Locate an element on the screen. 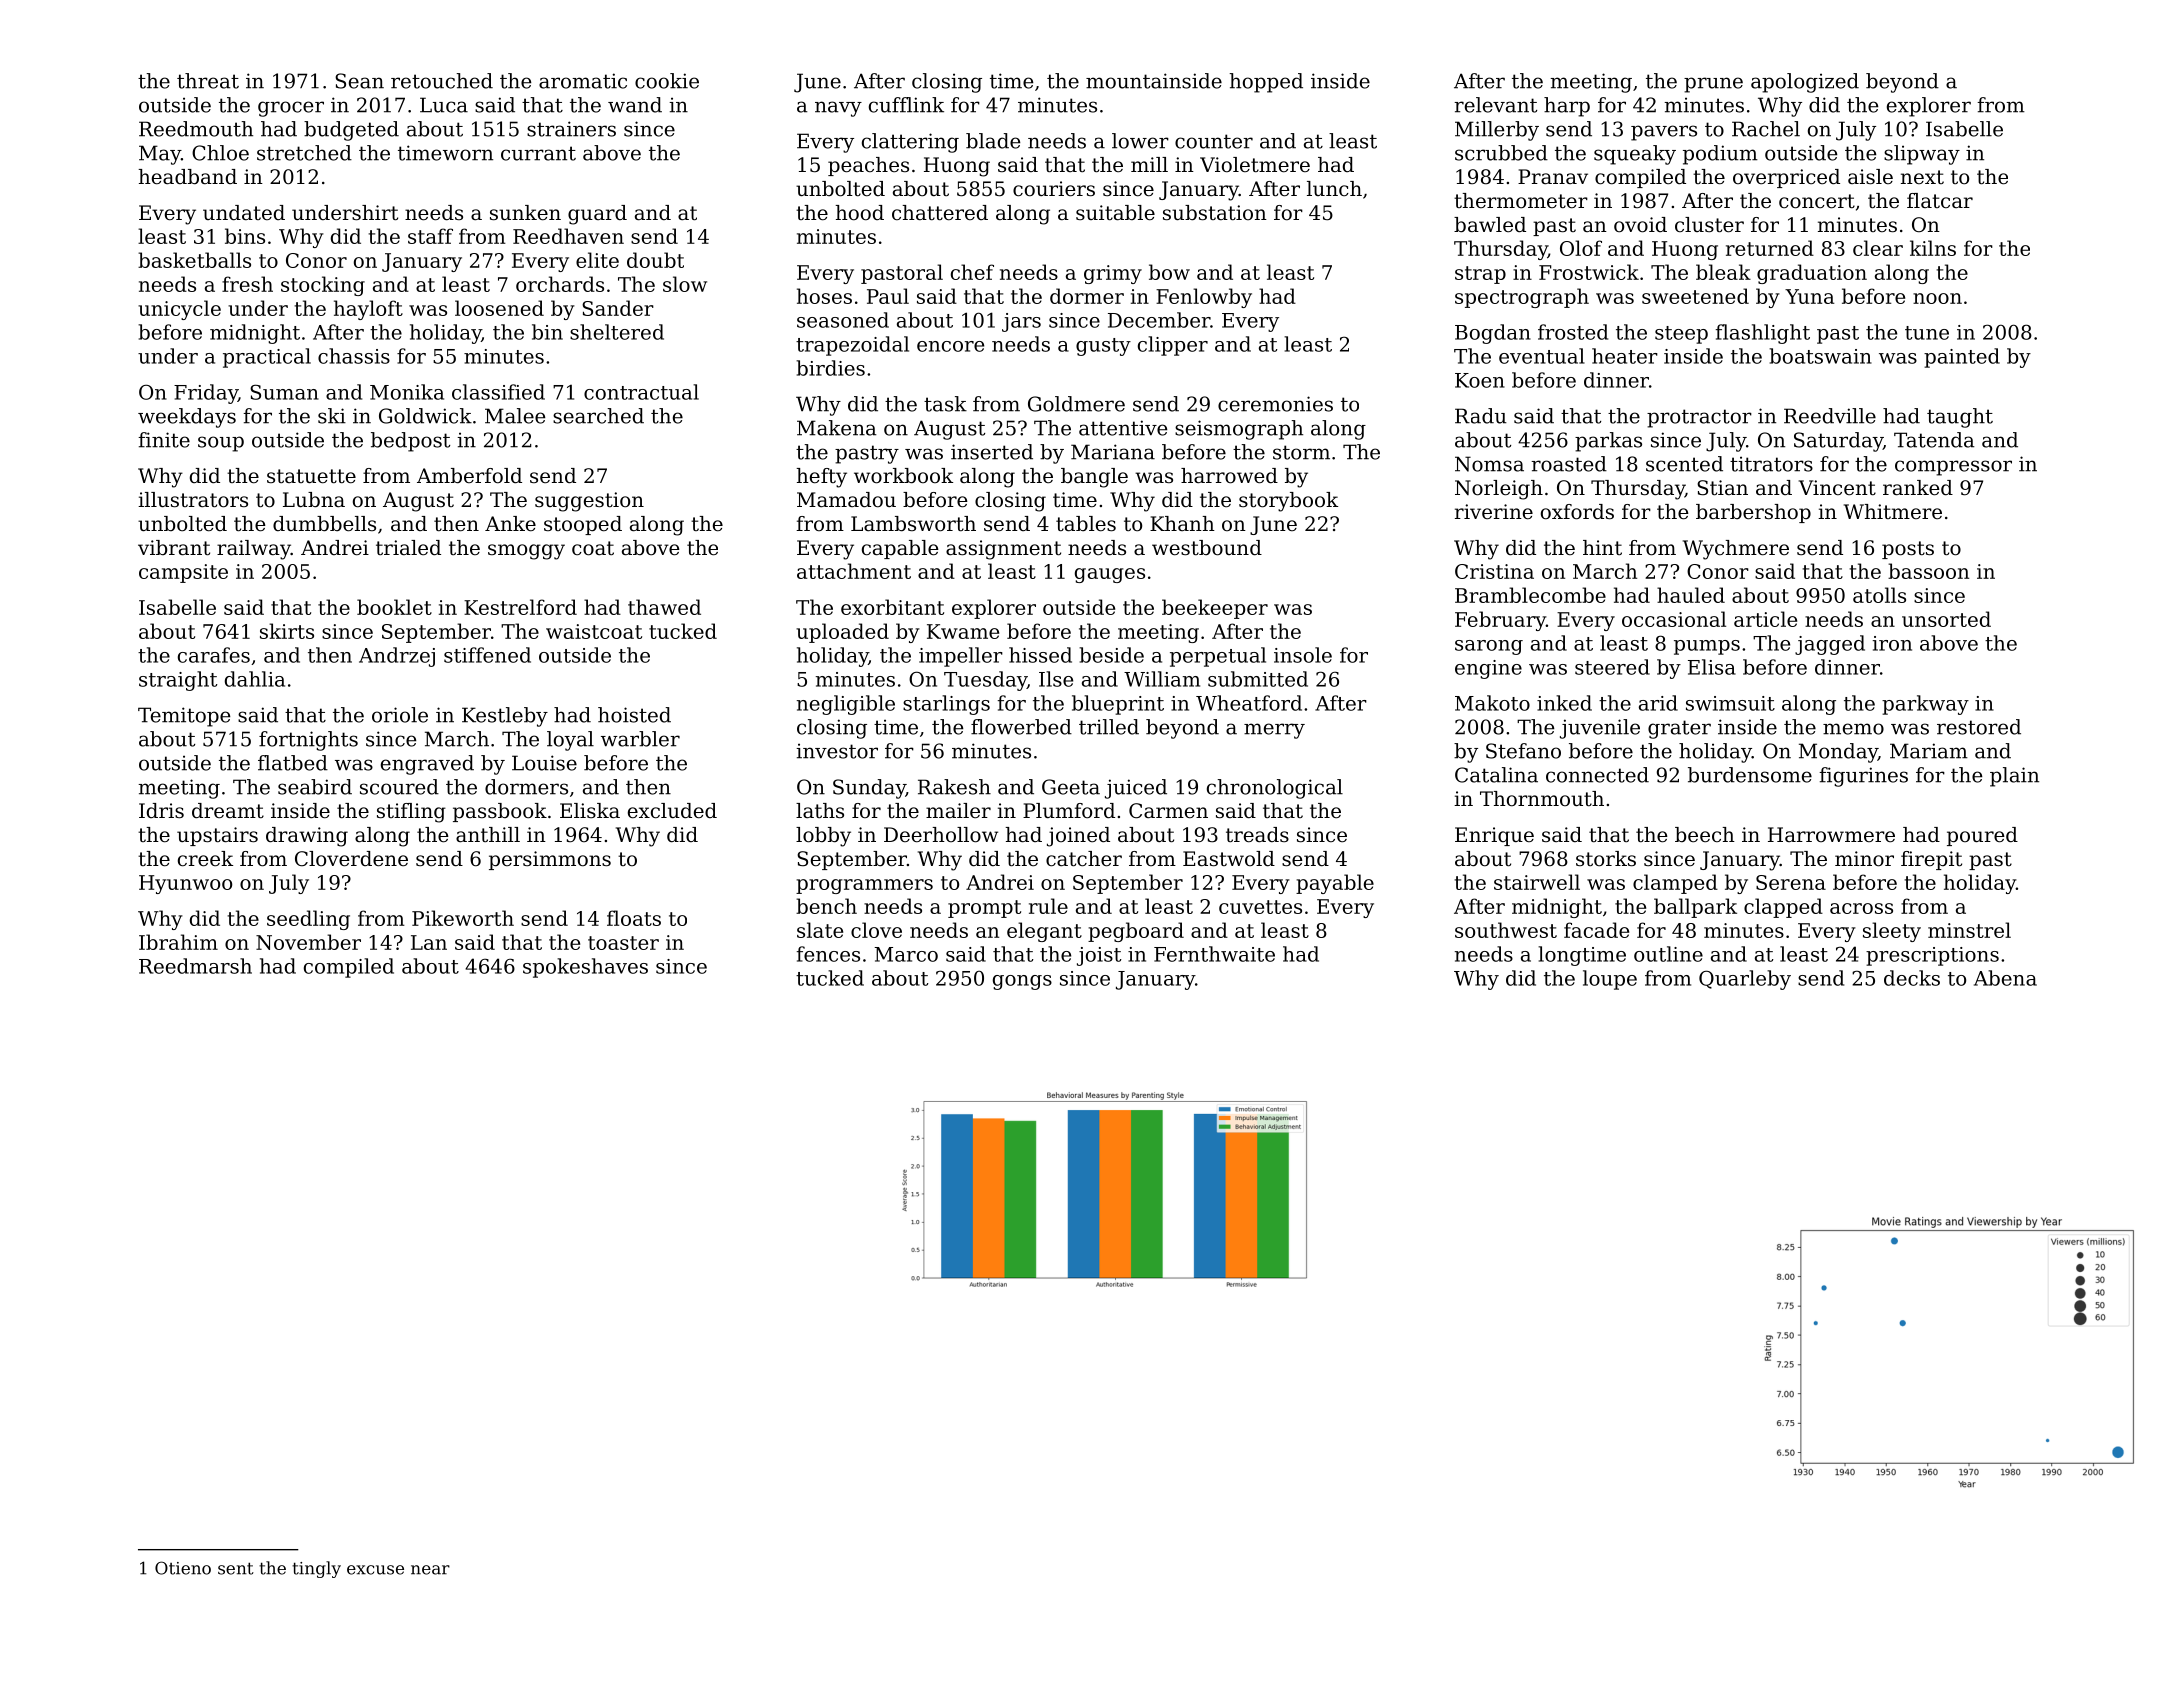 This screenshot has width=2178, height=1683. loupe is located at coordinates (1610, 980).
